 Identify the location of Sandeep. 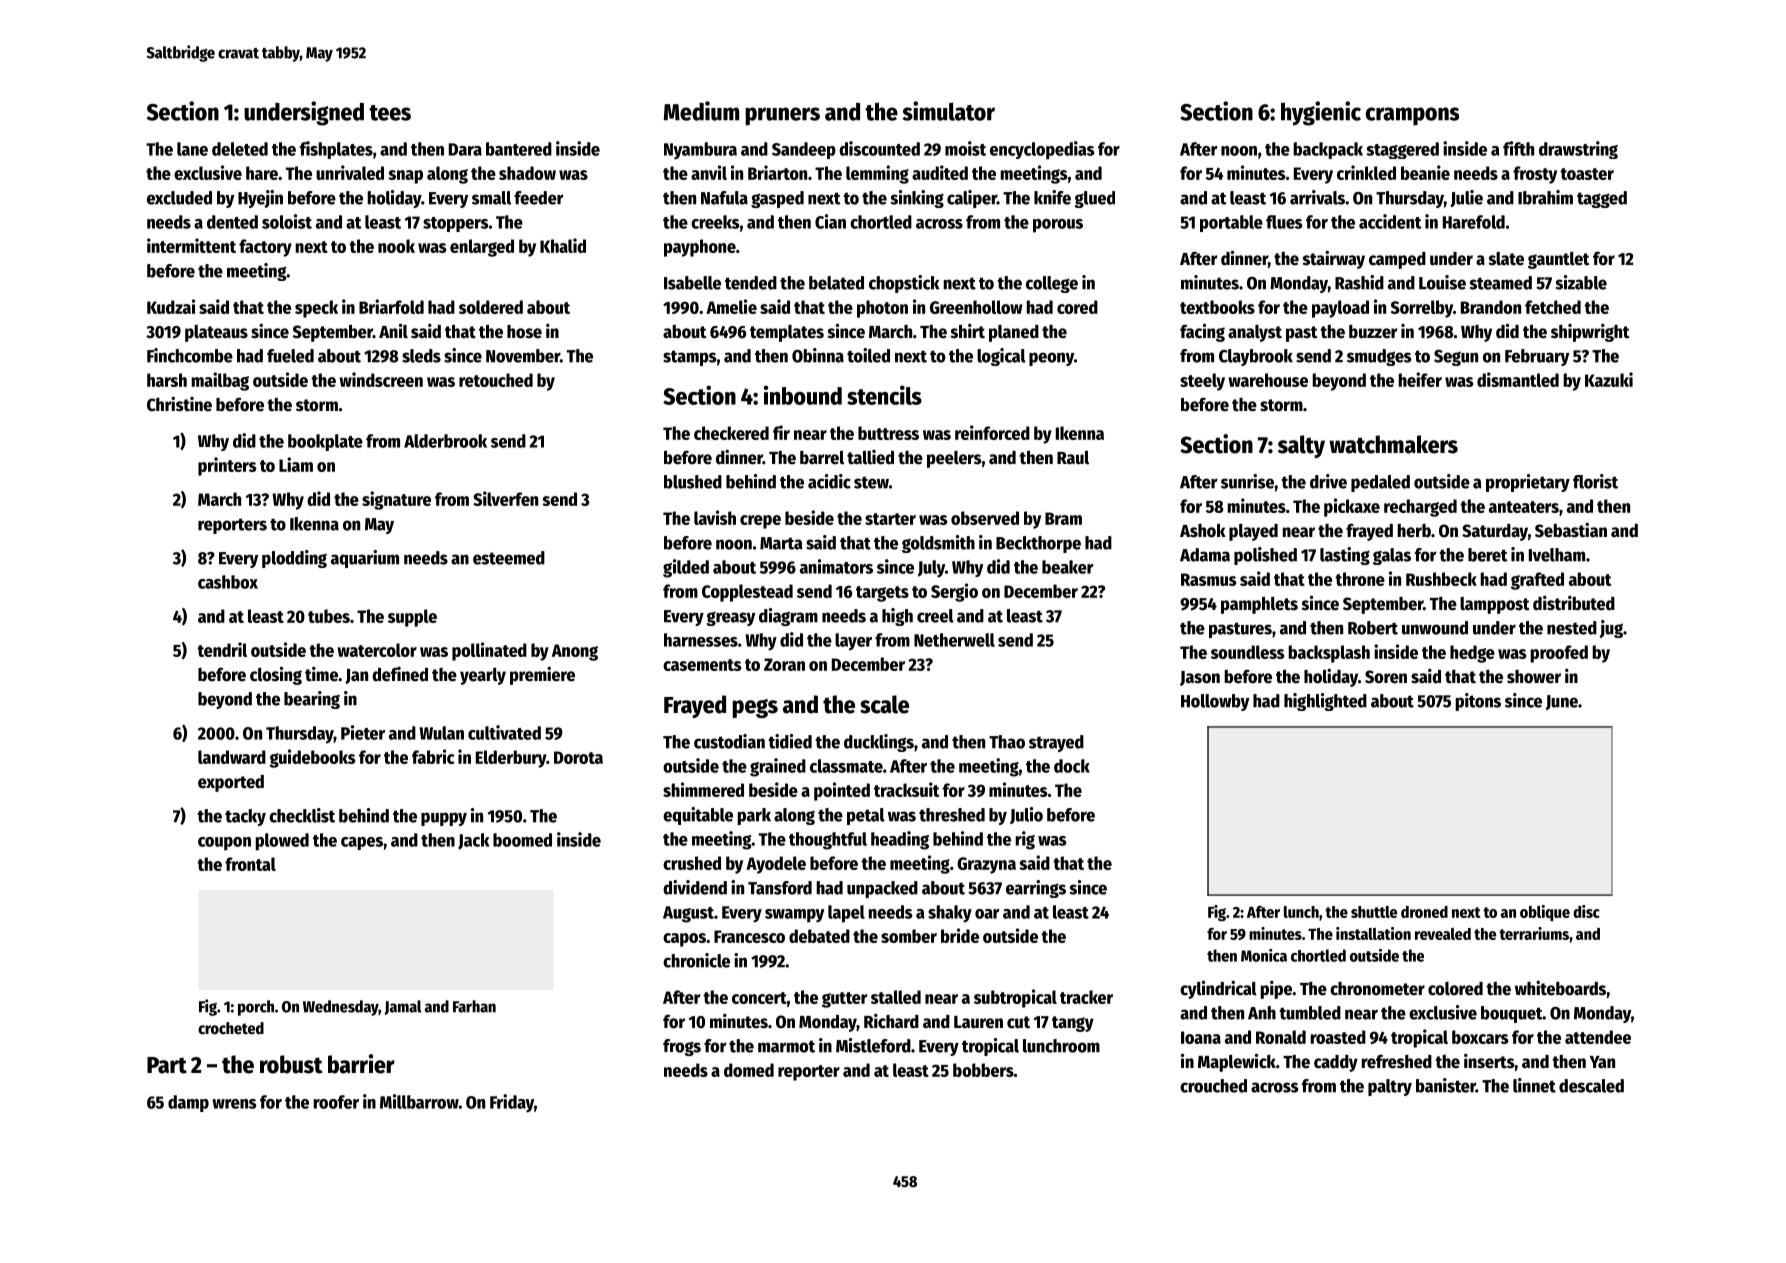
(804, 150).
